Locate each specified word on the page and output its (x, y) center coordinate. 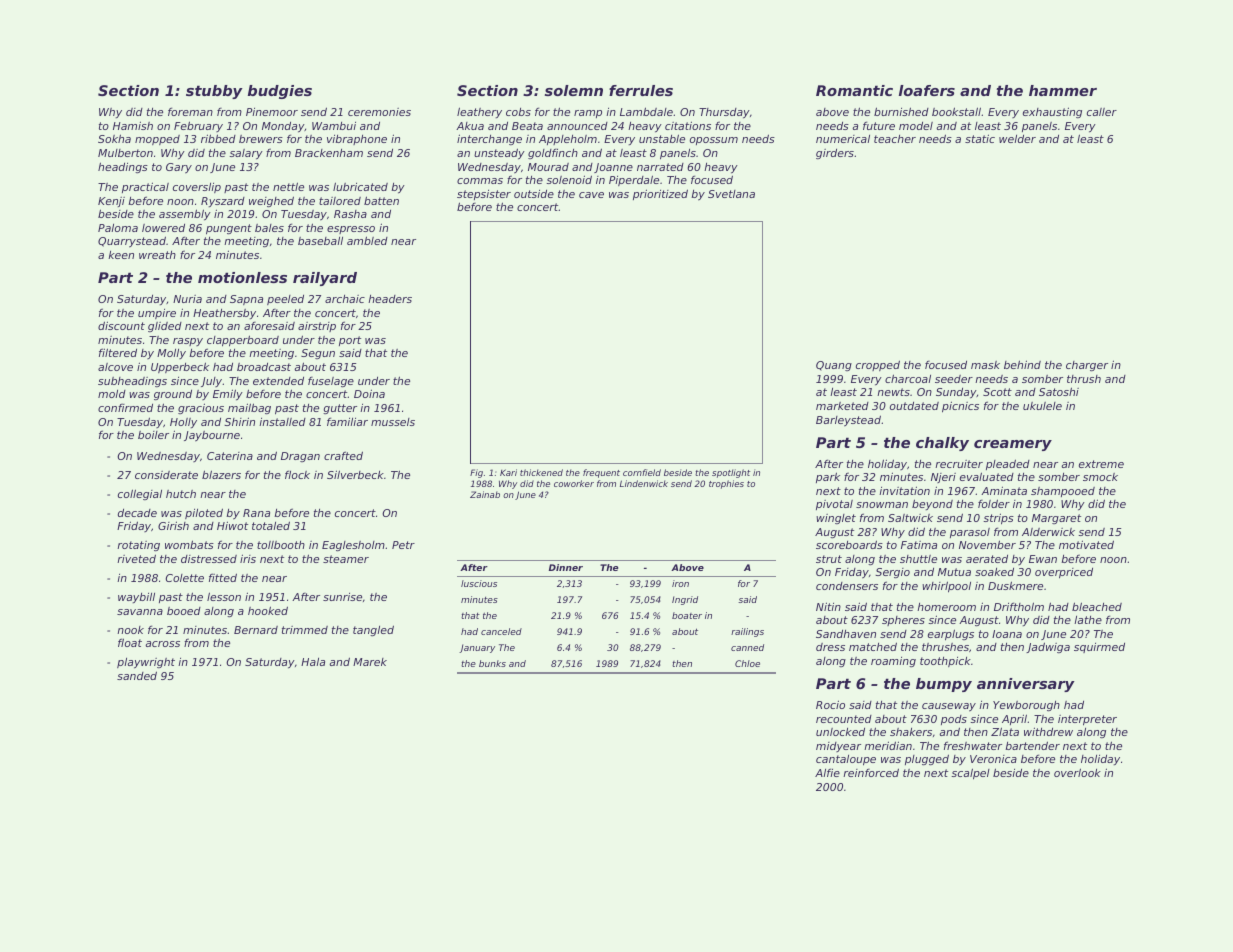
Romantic (854, 90)
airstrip (317, 327)
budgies (280, 92)
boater (687, 615)
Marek (370, 662)
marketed (842, 406)
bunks (492, 663)
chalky (942, 444)
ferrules (641, 90)
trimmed (305, 630)
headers (390, 299)
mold (112, 394)
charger (1087, 366)
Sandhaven (846, 634)
